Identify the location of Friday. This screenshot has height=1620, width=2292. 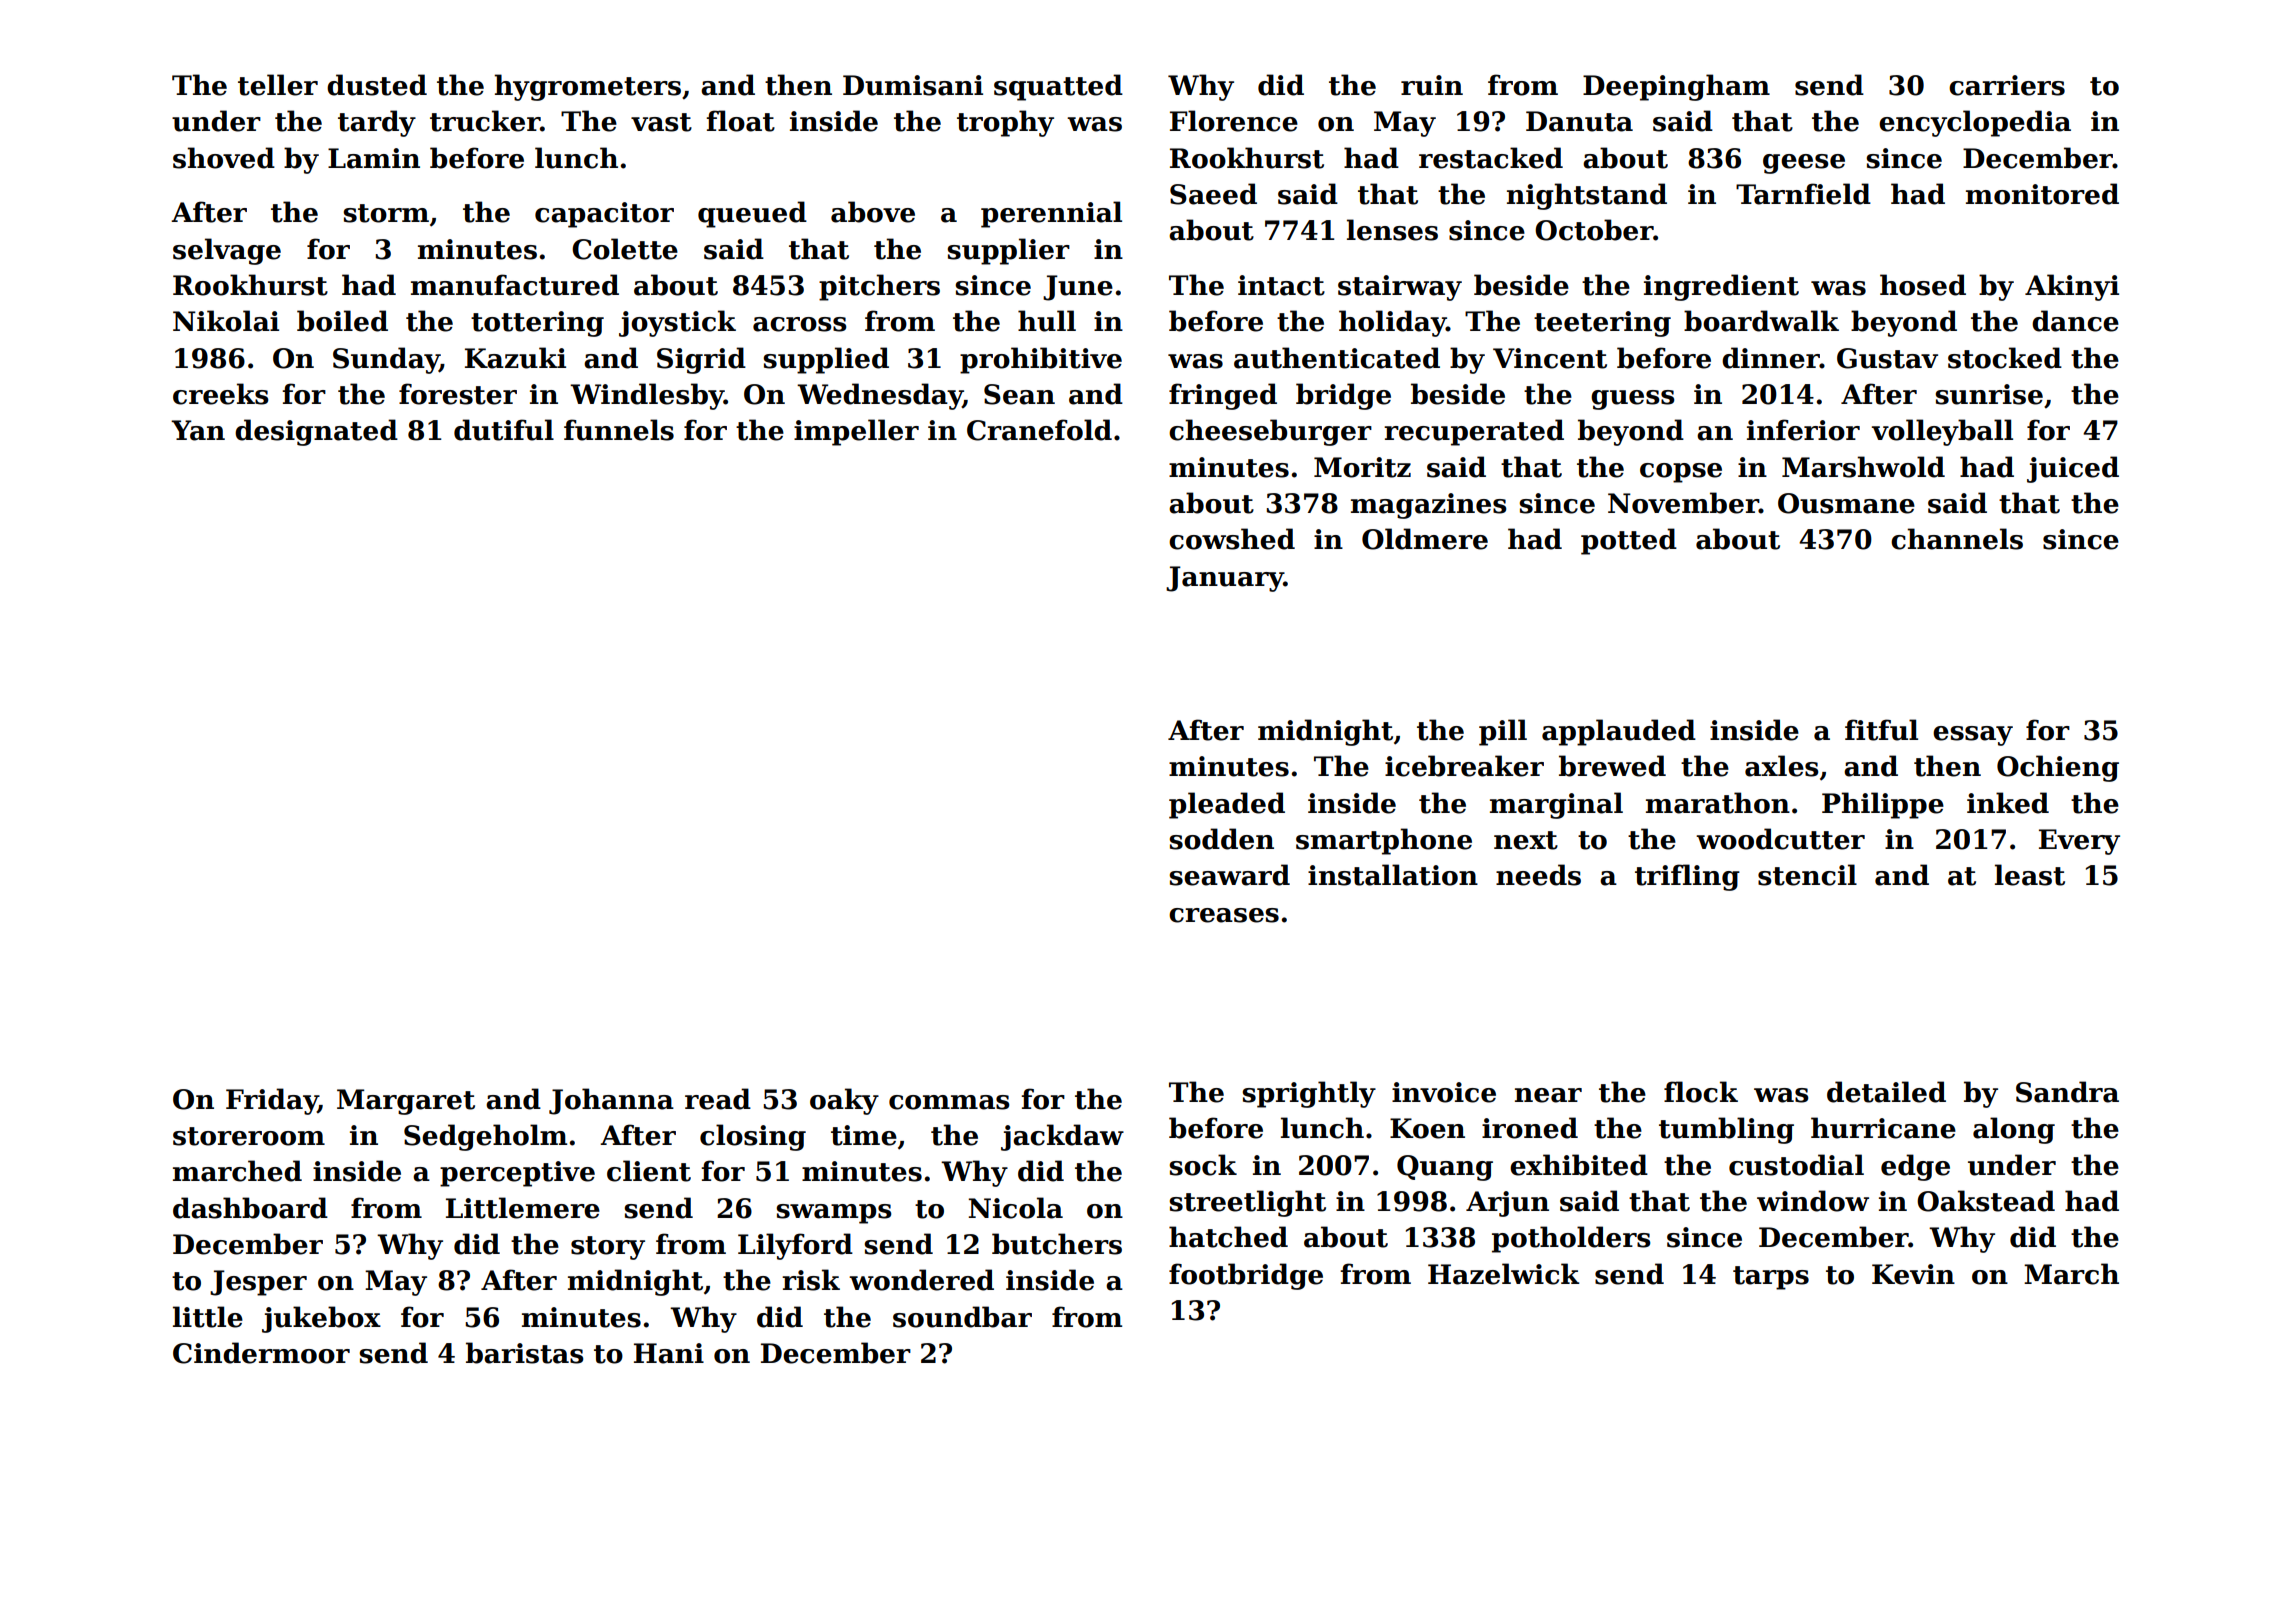
(272, 1101).
